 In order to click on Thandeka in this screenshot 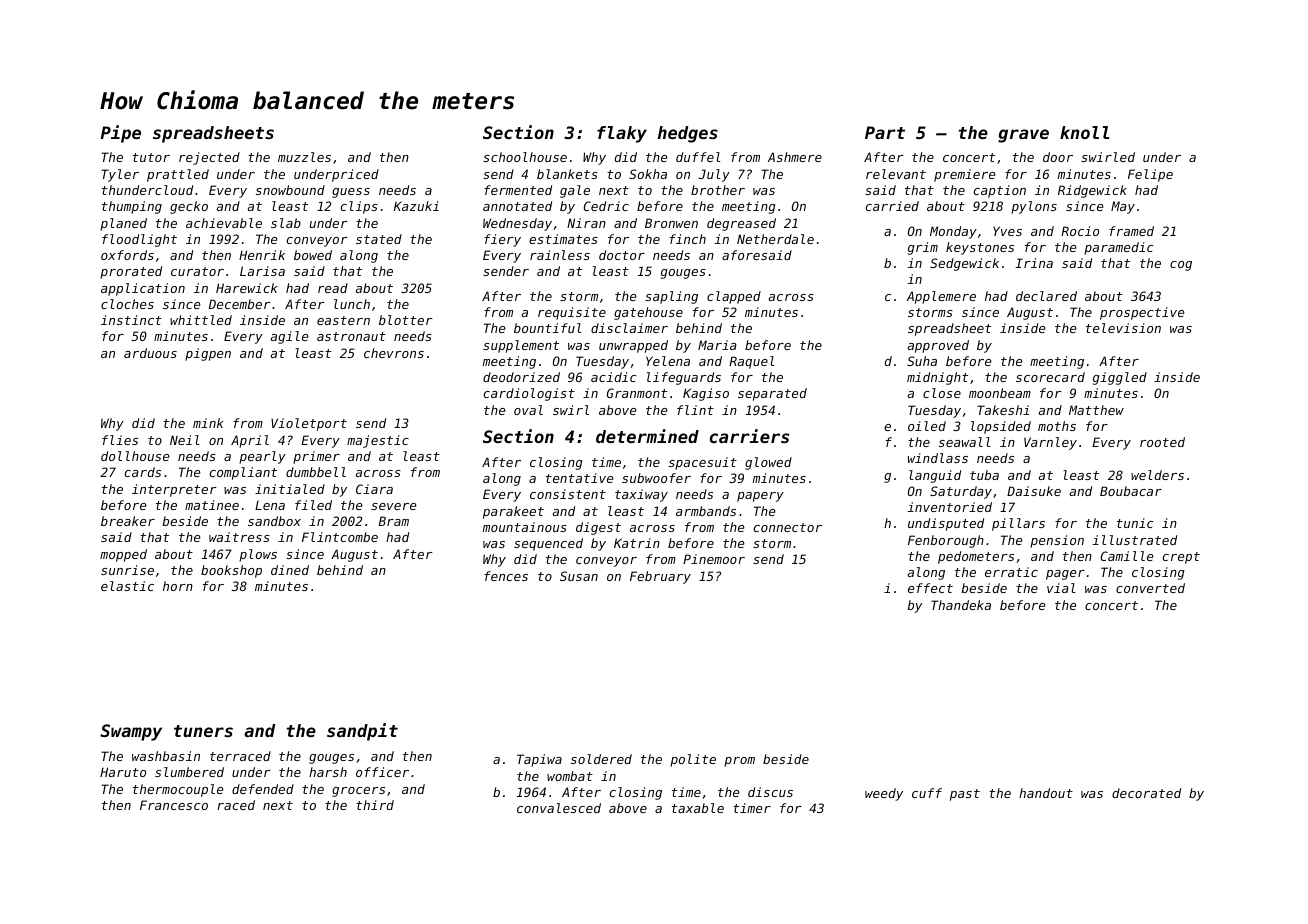, I will do `click(961, 605)`.
